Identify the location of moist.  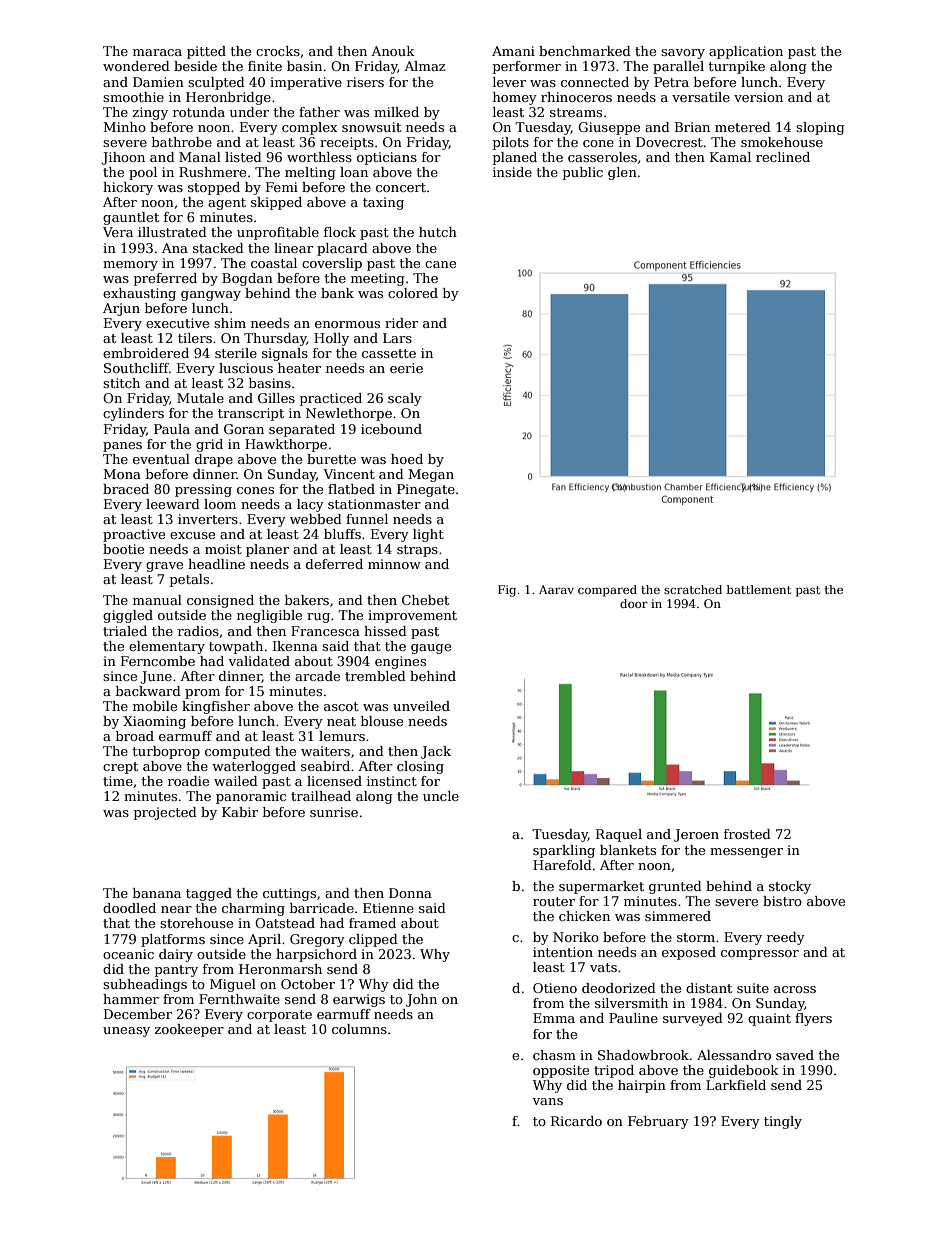
(223, 549).
